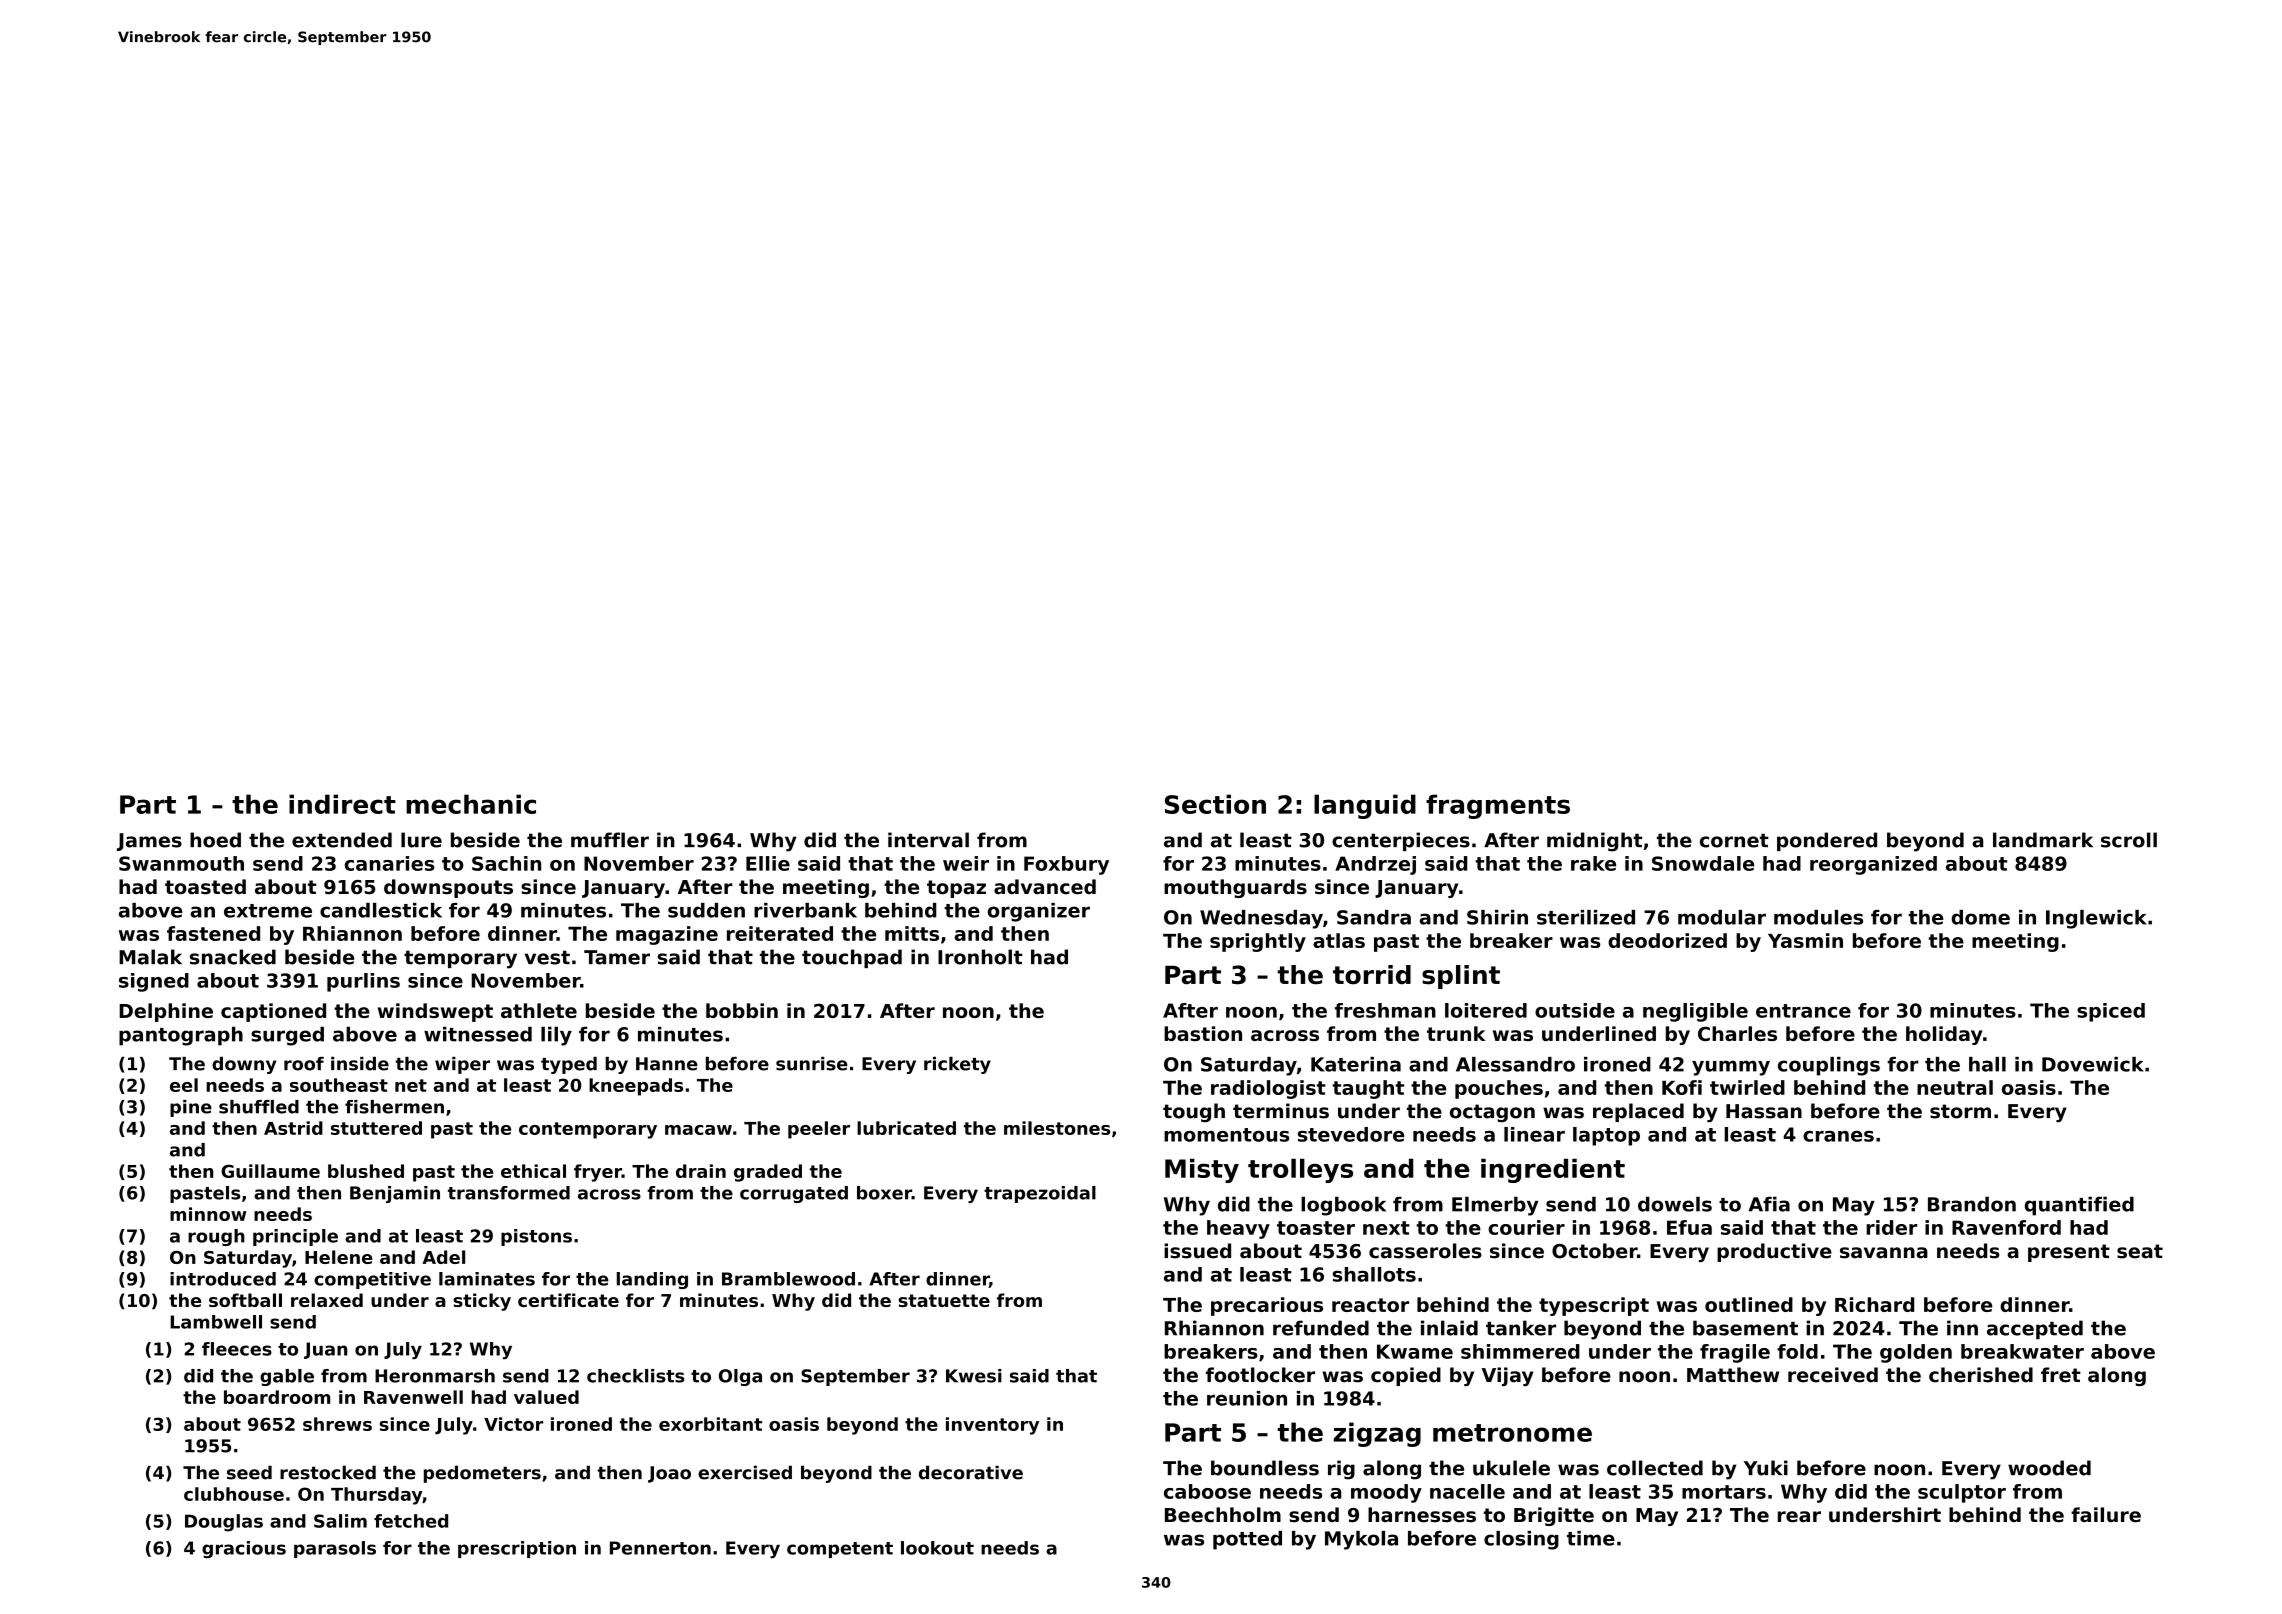 The height and width of the document is (1614, 2282). What do you see at coordinates (1268, 1089) in the document?
I see `radiologist` at bounding box center [1268, 1089].
